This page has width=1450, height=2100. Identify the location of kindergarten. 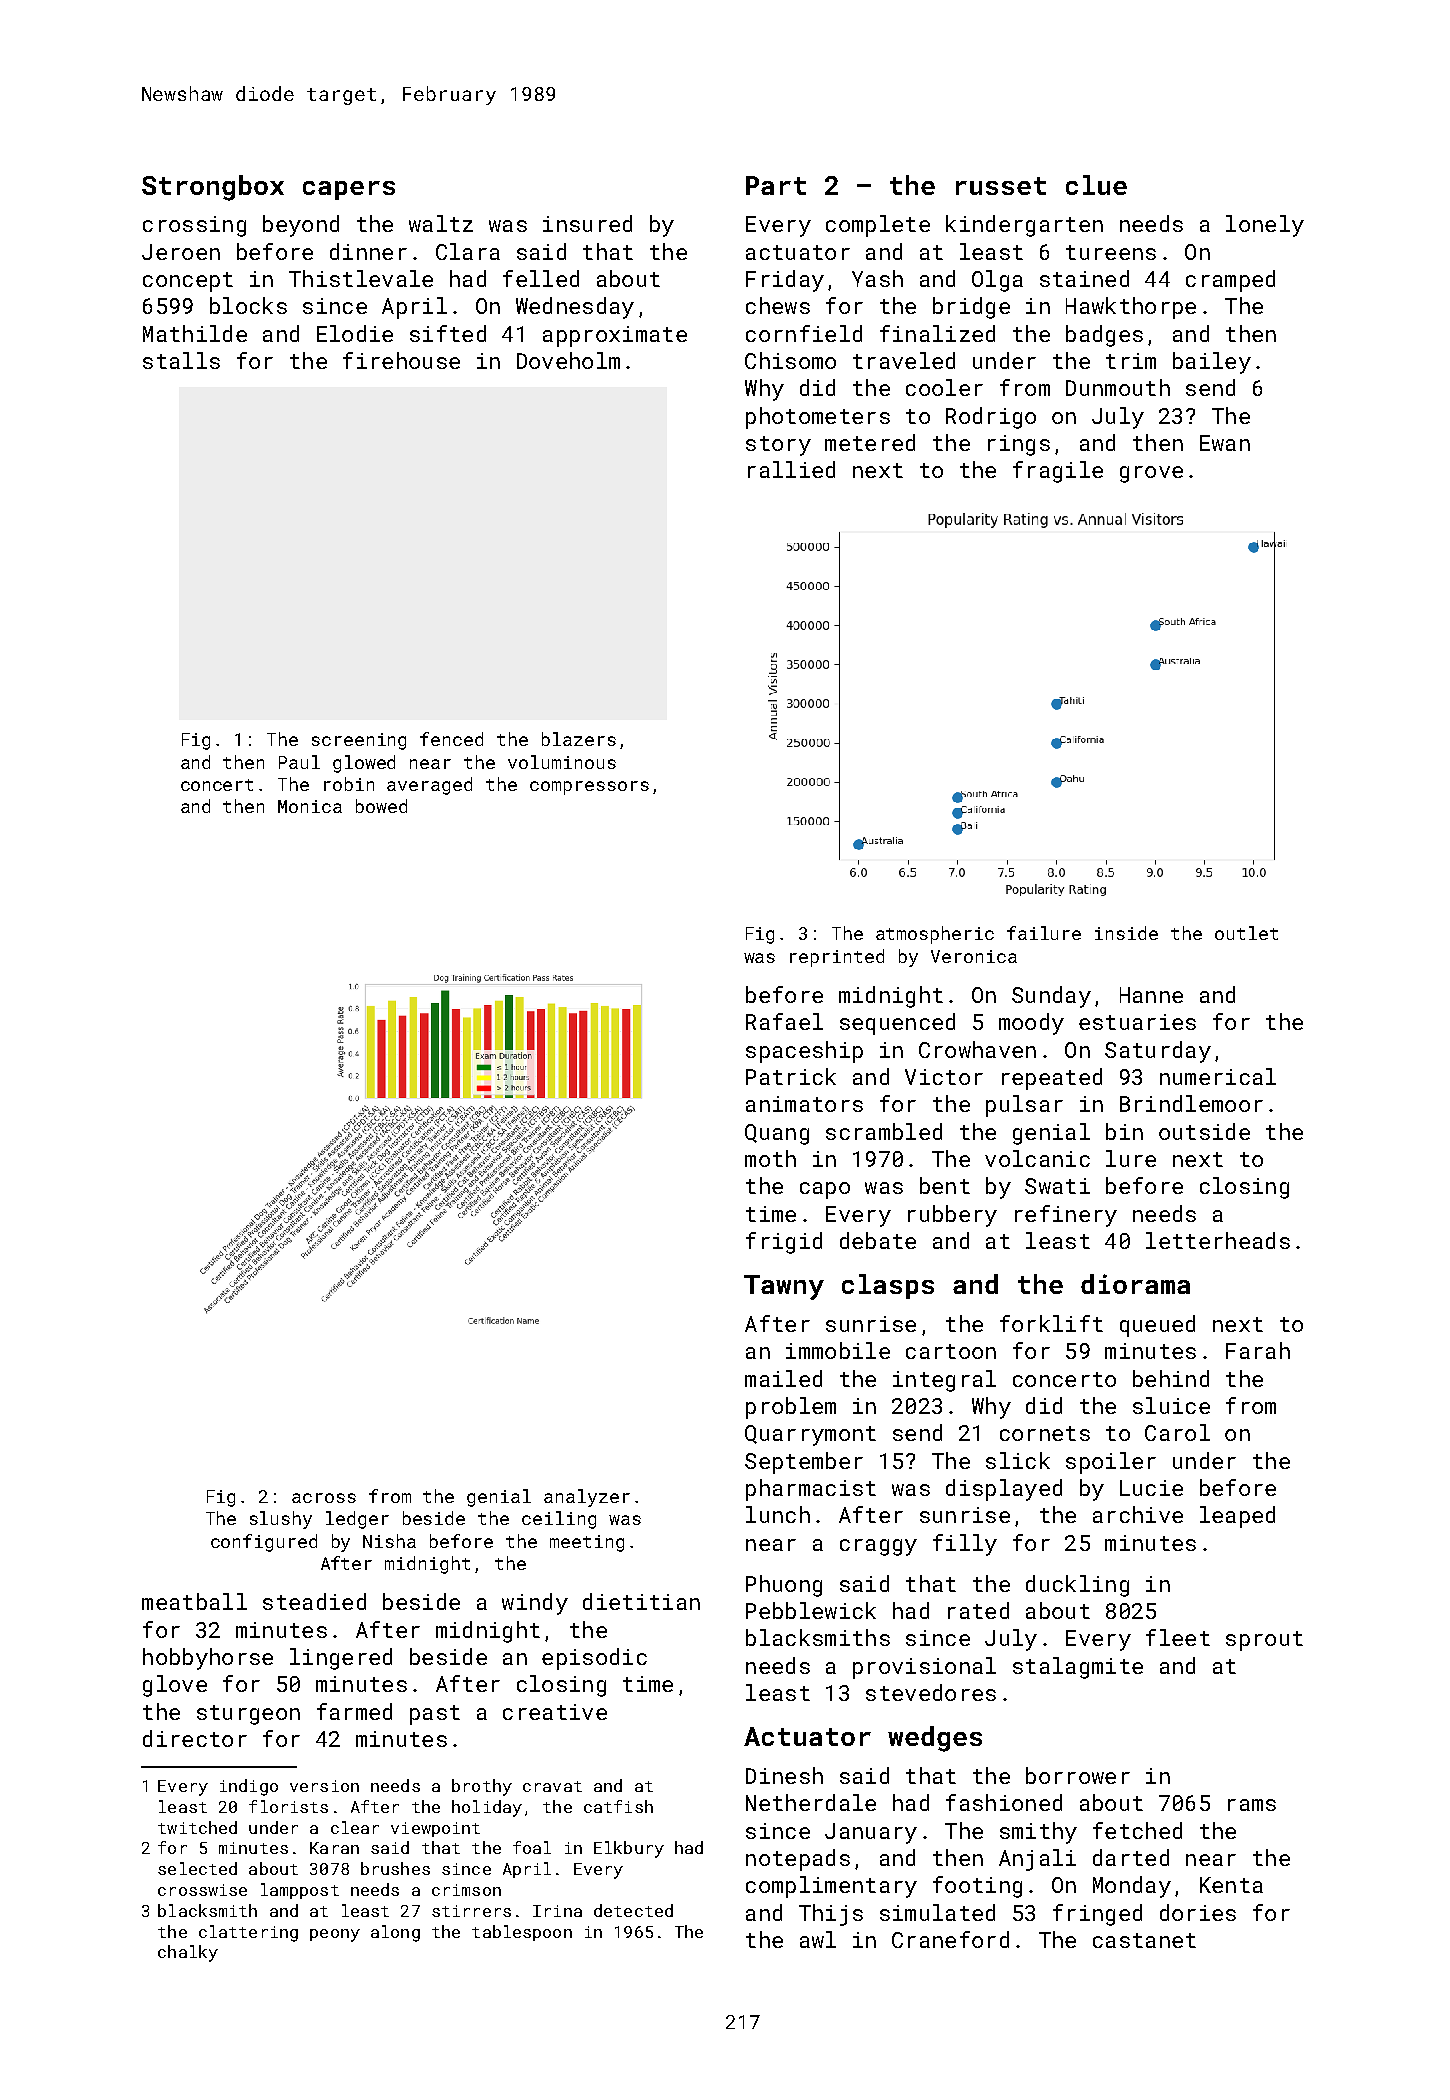
(1024, 226).
